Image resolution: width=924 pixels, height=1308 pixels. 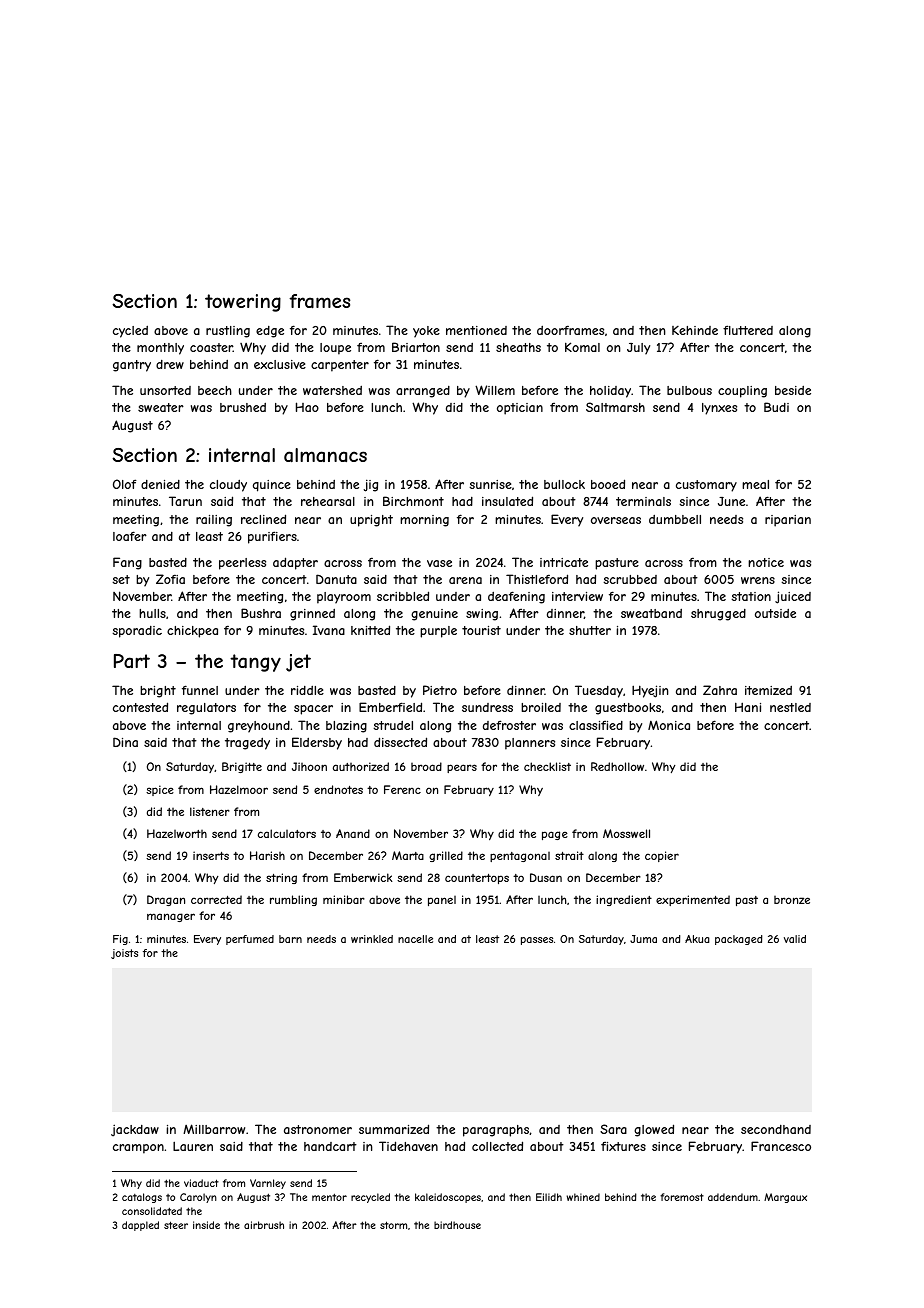 What do you see at coordinates (403, 596) in the page?
I see `scribbled` at bounding box center [403, 596].
